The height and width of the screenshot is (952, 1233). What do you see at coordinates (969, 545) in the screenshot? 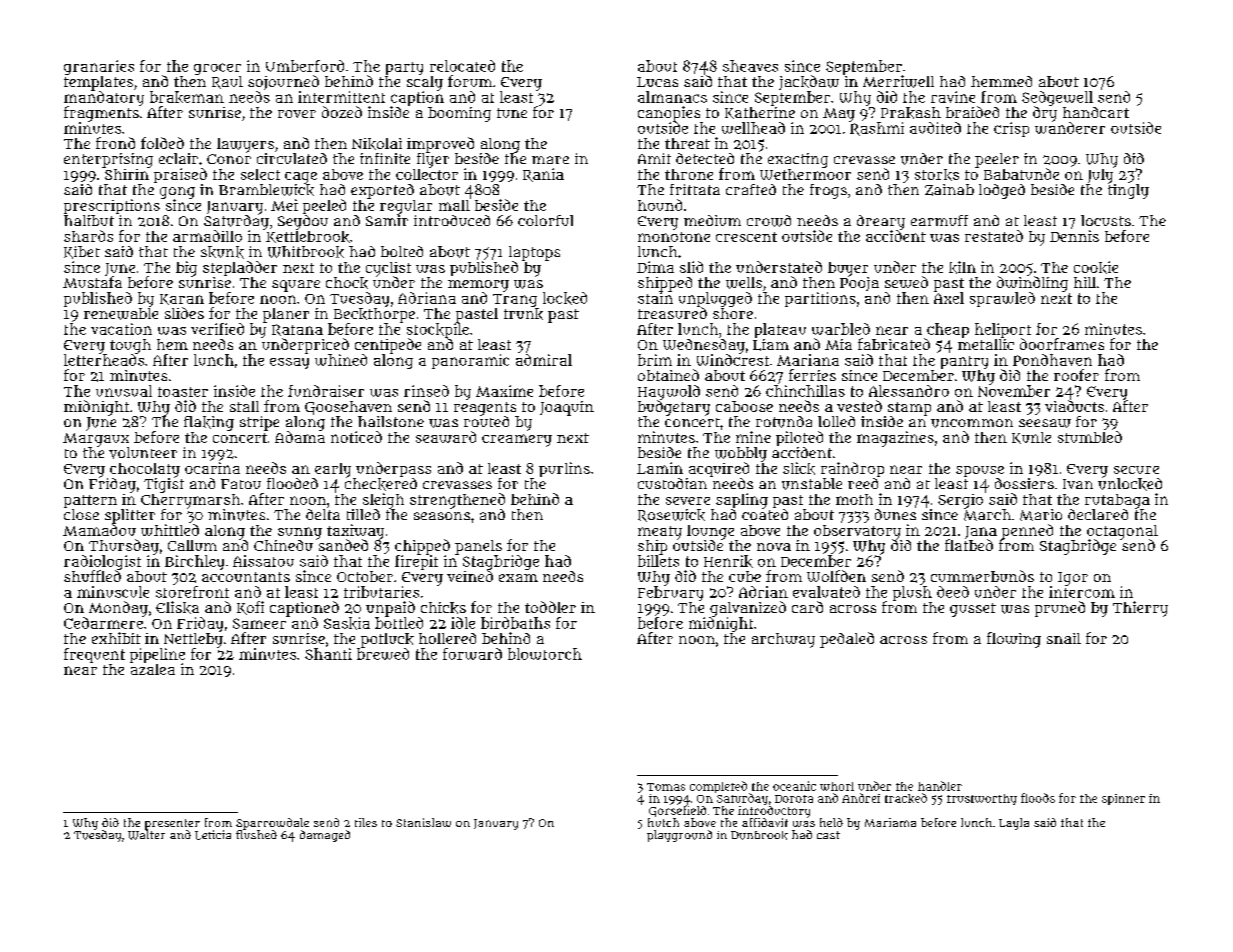
I see `flatbed` at bounding box center [969, 545].
